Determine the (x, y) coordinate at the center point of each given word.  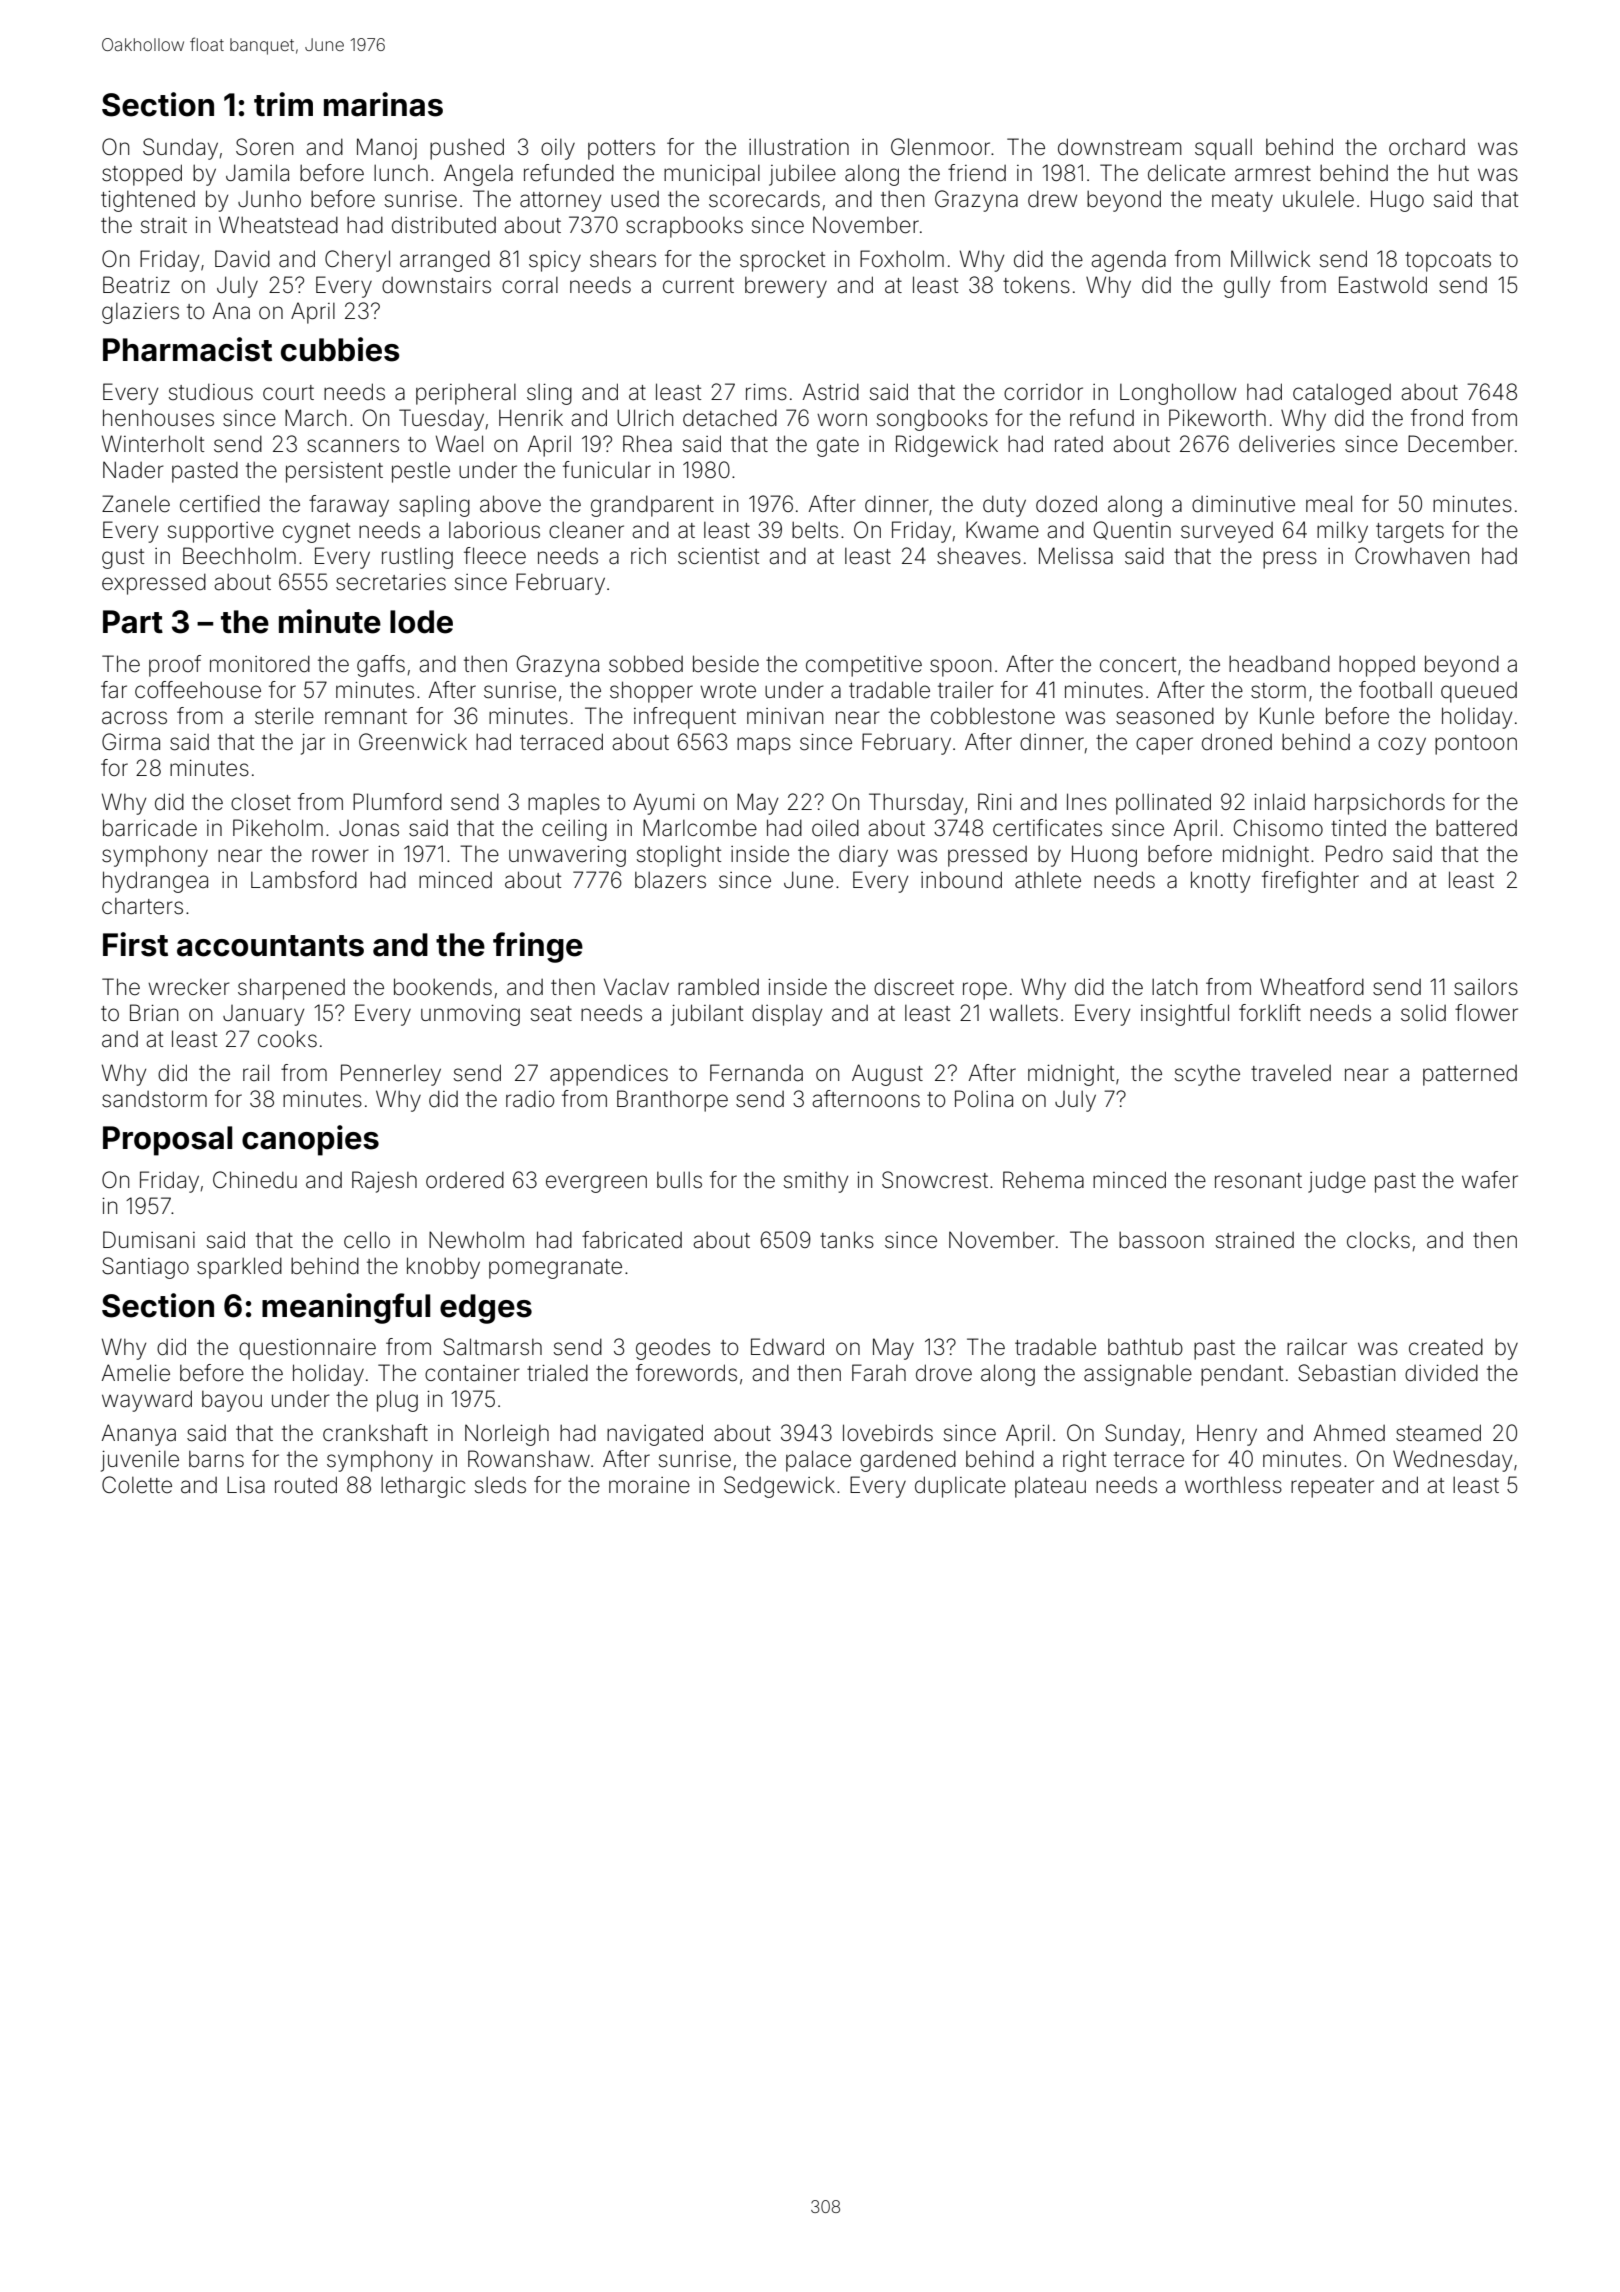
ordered (465, 1180)
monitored (260, 664)
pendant (1242, 1375)
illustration (799, 147)
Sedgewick (779, 1487)
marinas (383, 104)
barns (216, 1459)
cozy (1402, 746)
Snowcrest (935, 1180)
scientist (718, 556)
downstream (1120, 147)
